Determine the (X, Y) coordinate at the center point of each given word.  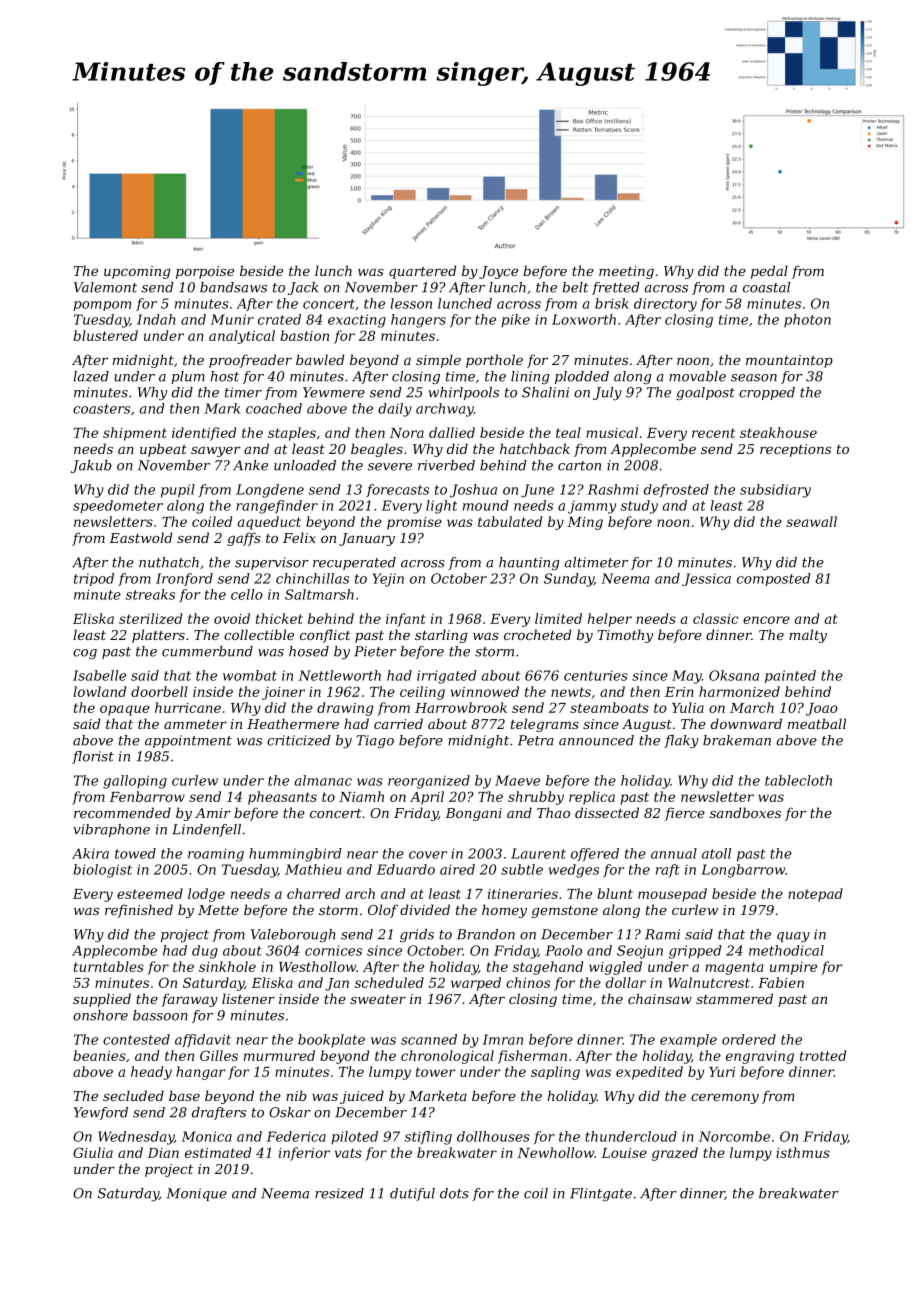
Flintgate (601, 1194)
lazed (91, 376)
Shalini (545, 392)
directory (665, 305)
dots (454, 1193)
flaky (681, 741)
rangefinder (277, 507)
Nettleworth (340, 675)
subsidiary (775, 491)
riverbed (446, 465)
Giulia (93, 1152)
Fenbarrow (147, 796)
